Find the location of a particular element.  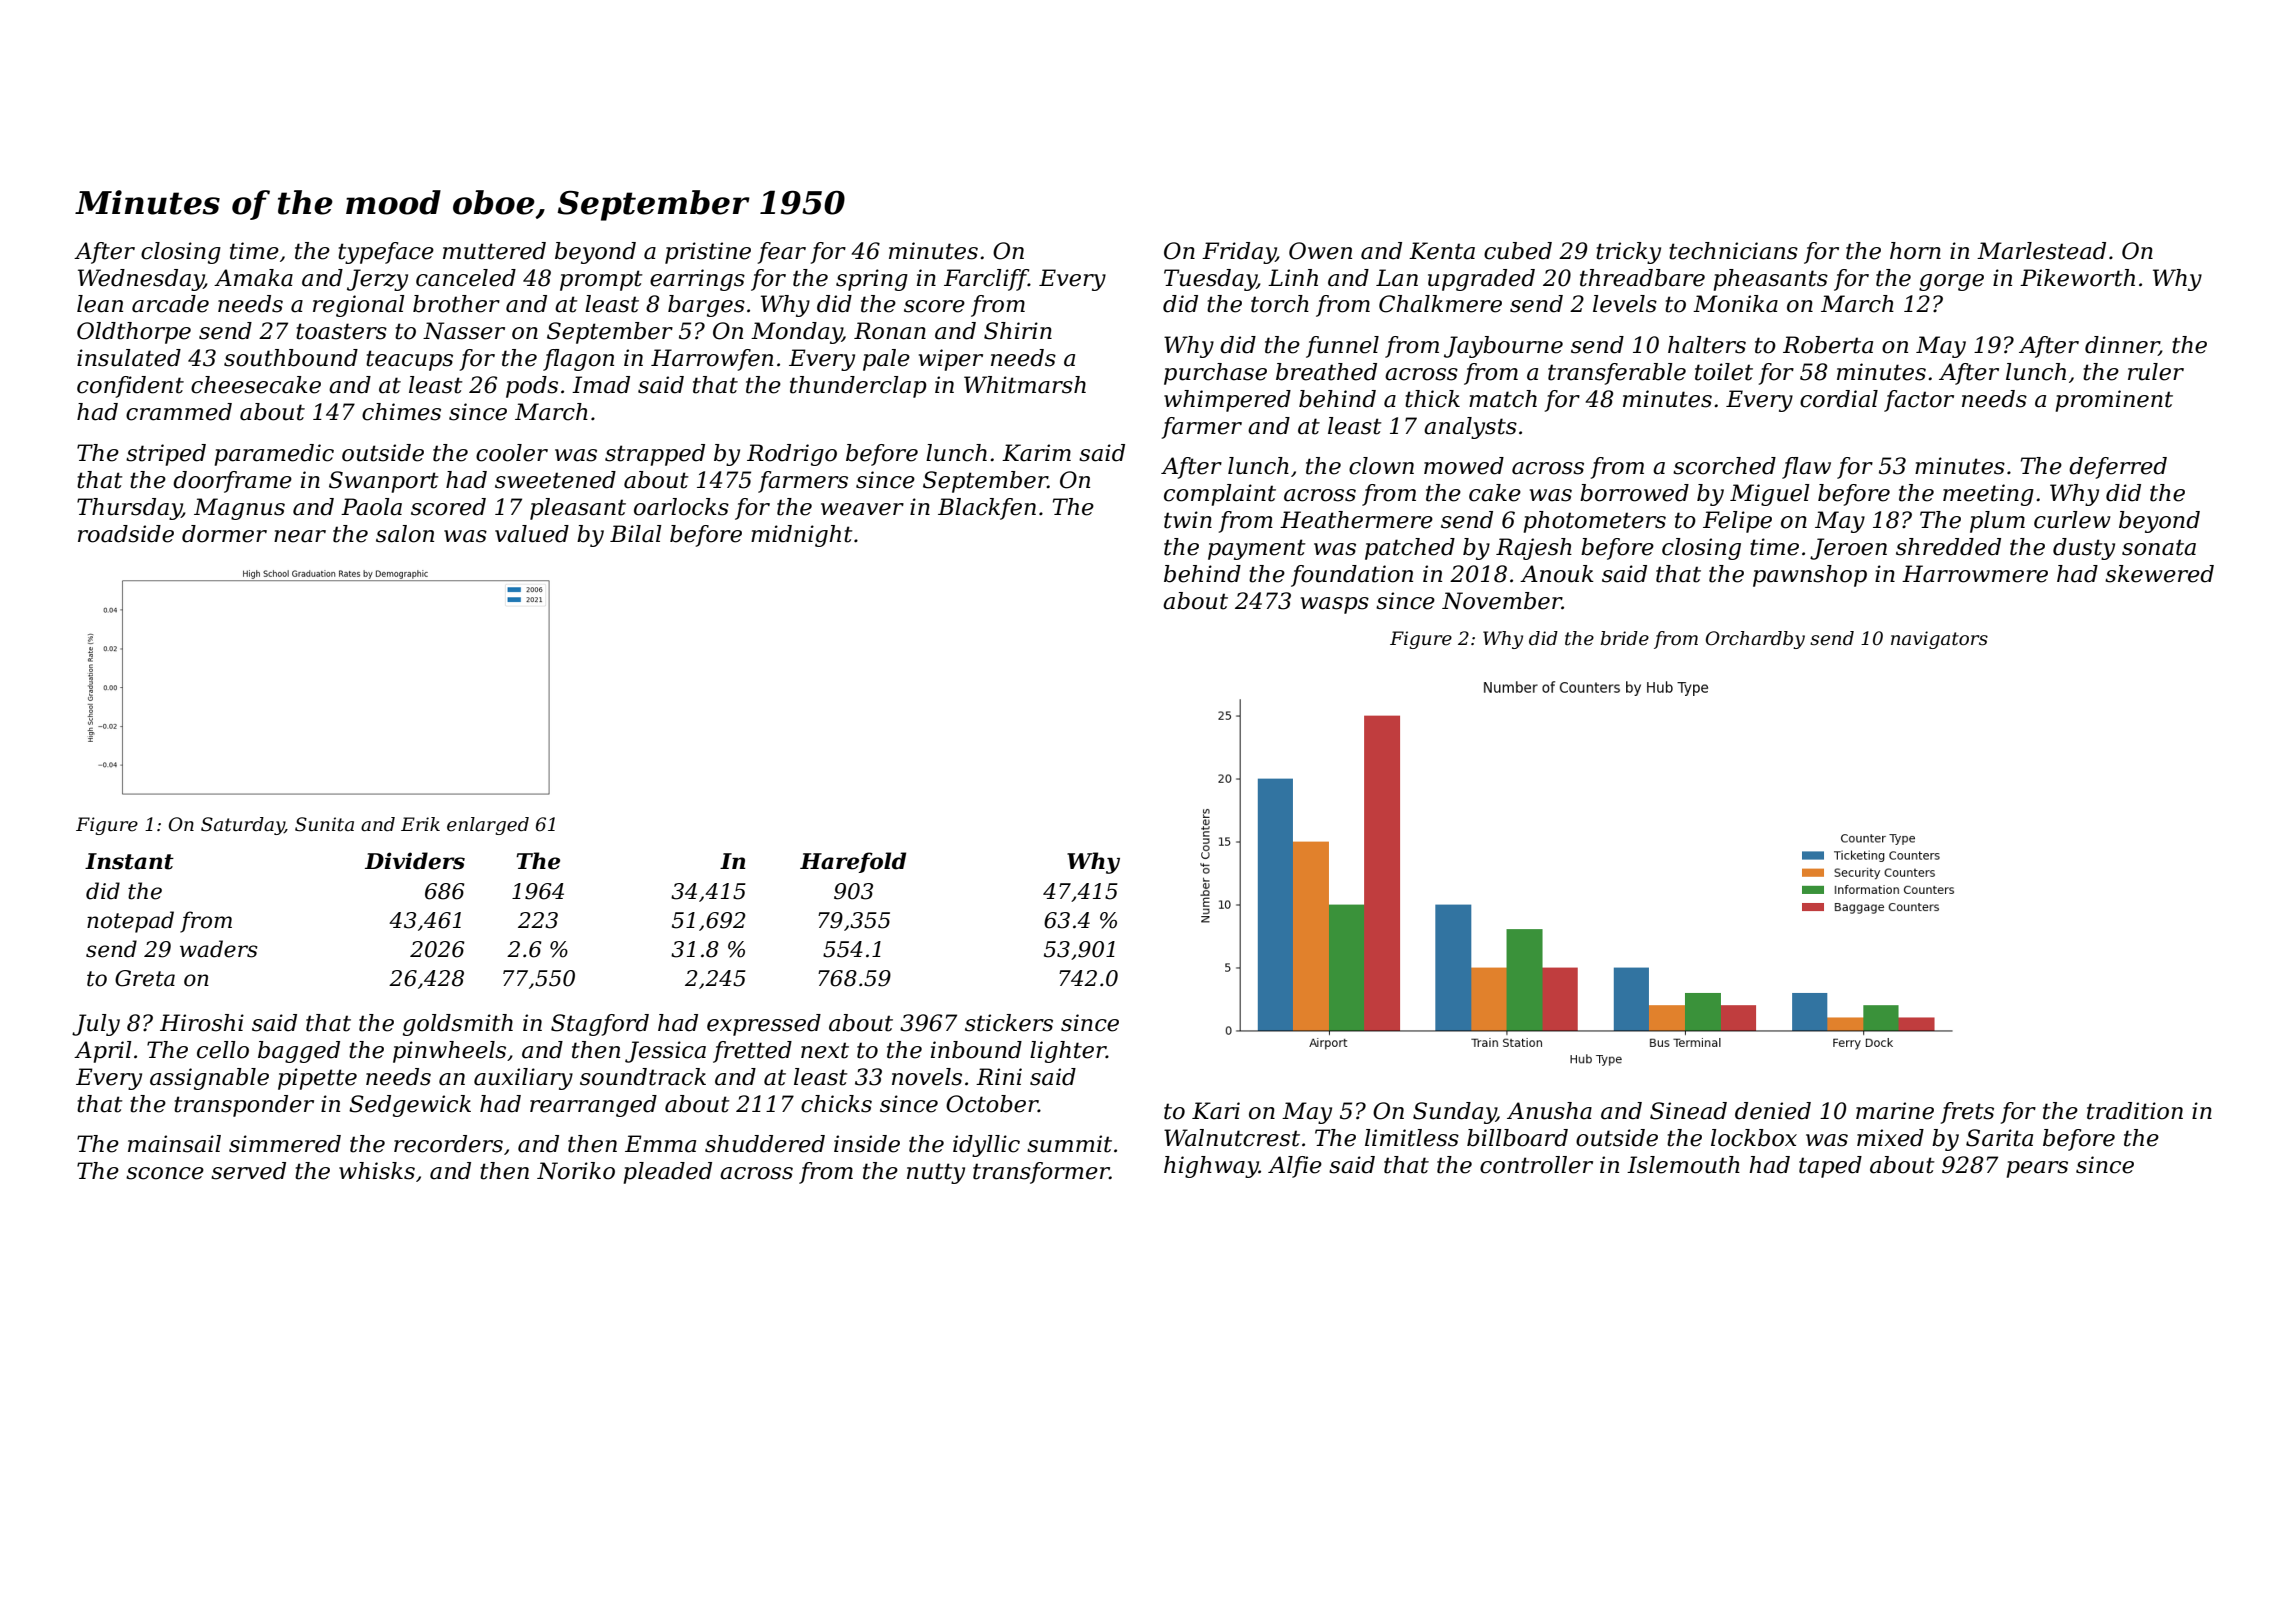

Erik is located at coordinates (420, 824).
